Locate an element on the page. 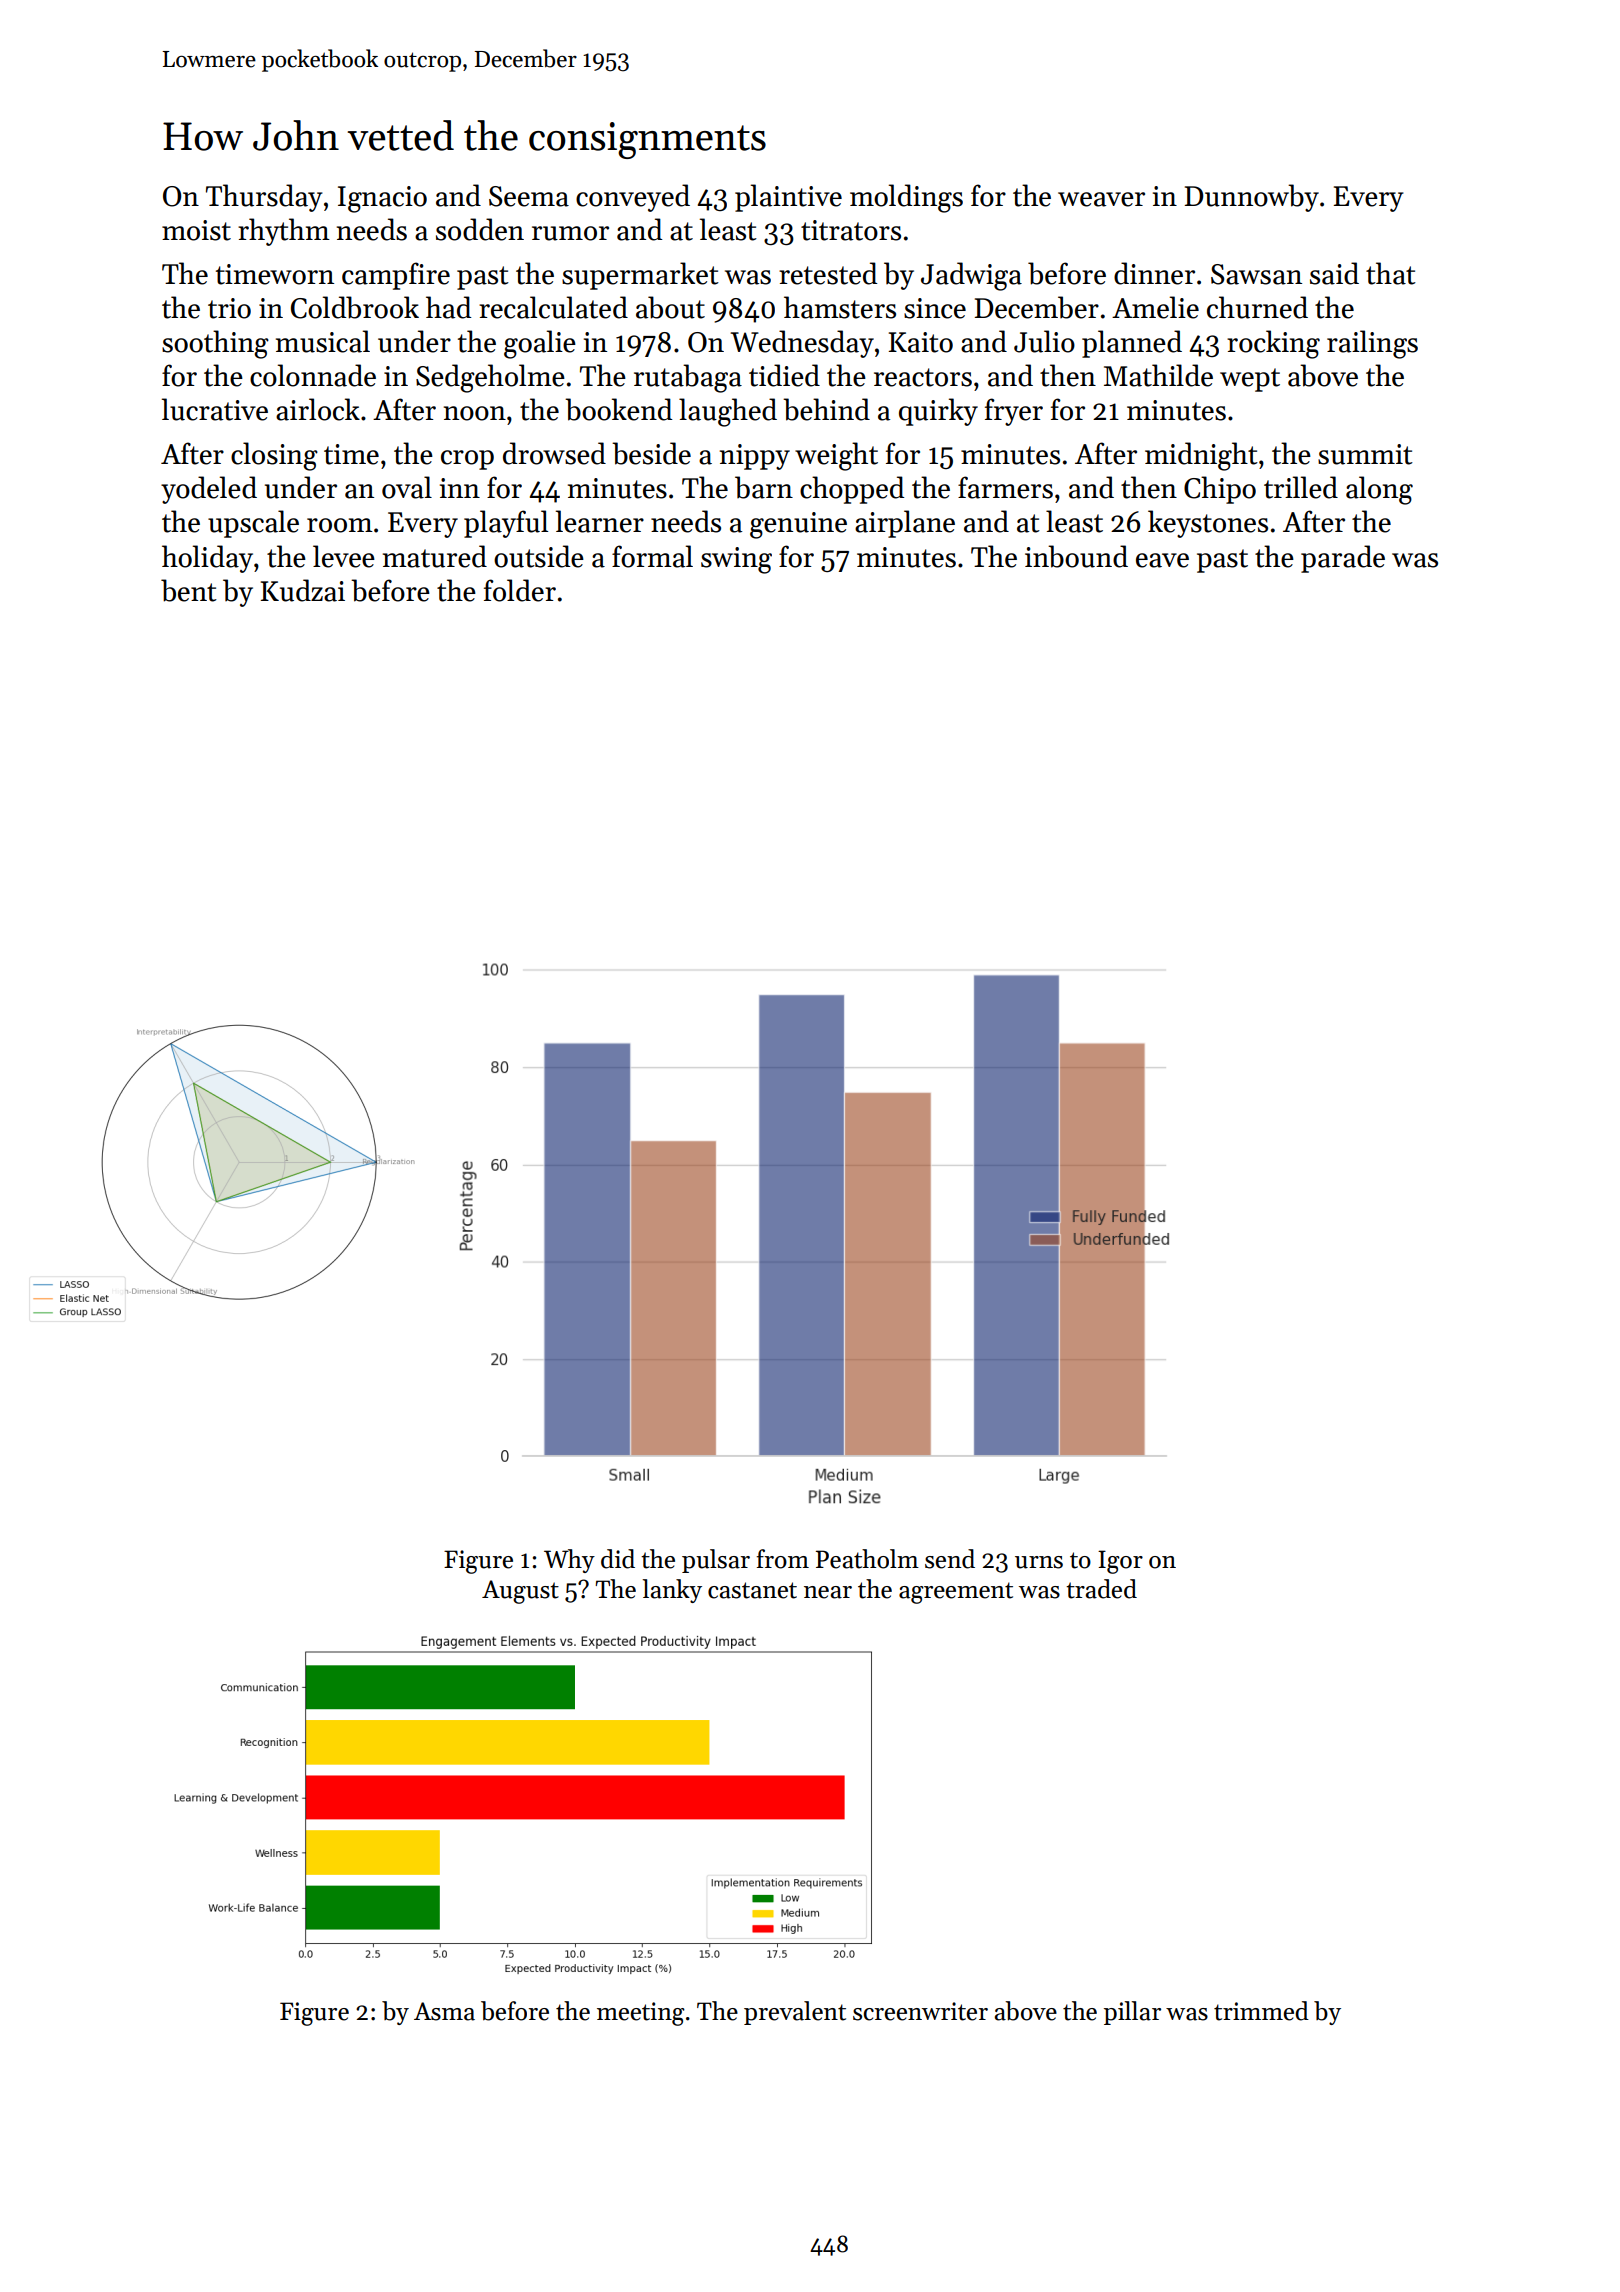  along is located at coordinates (1379, 490).
